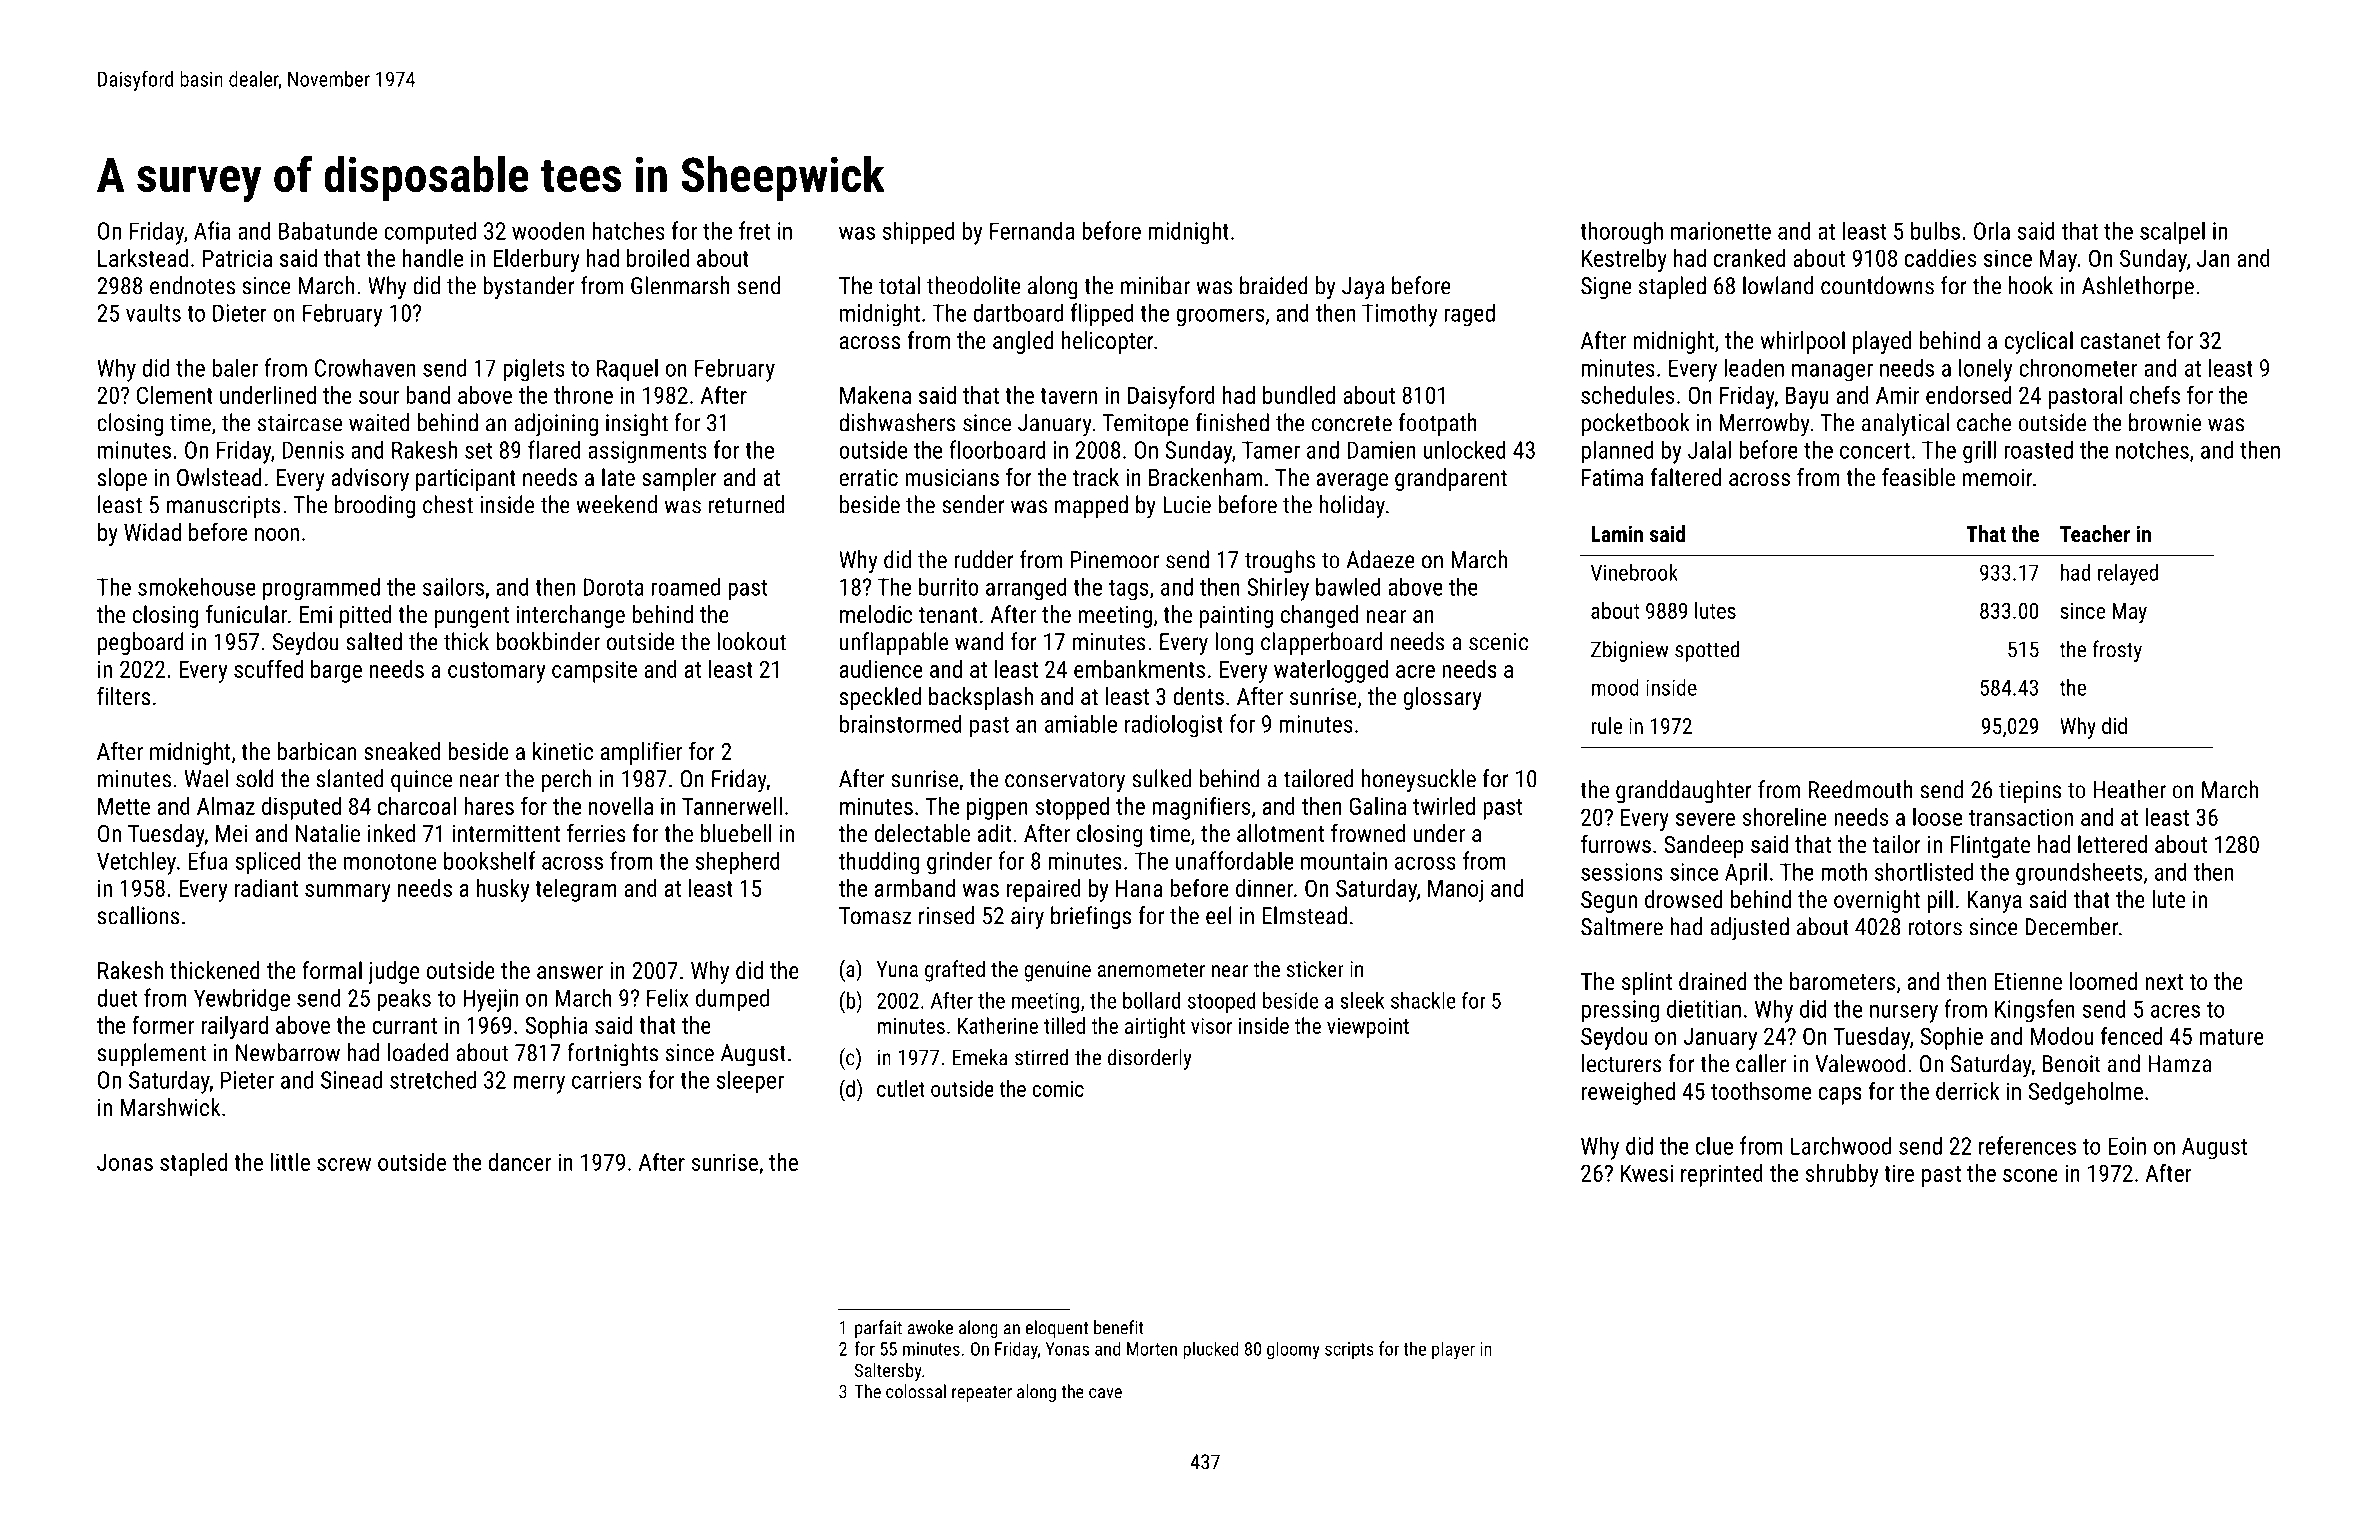 Image resolution: width=2380 pixels, height=1540 pixels. I want to click on bollard, so click(1151, 1000).
